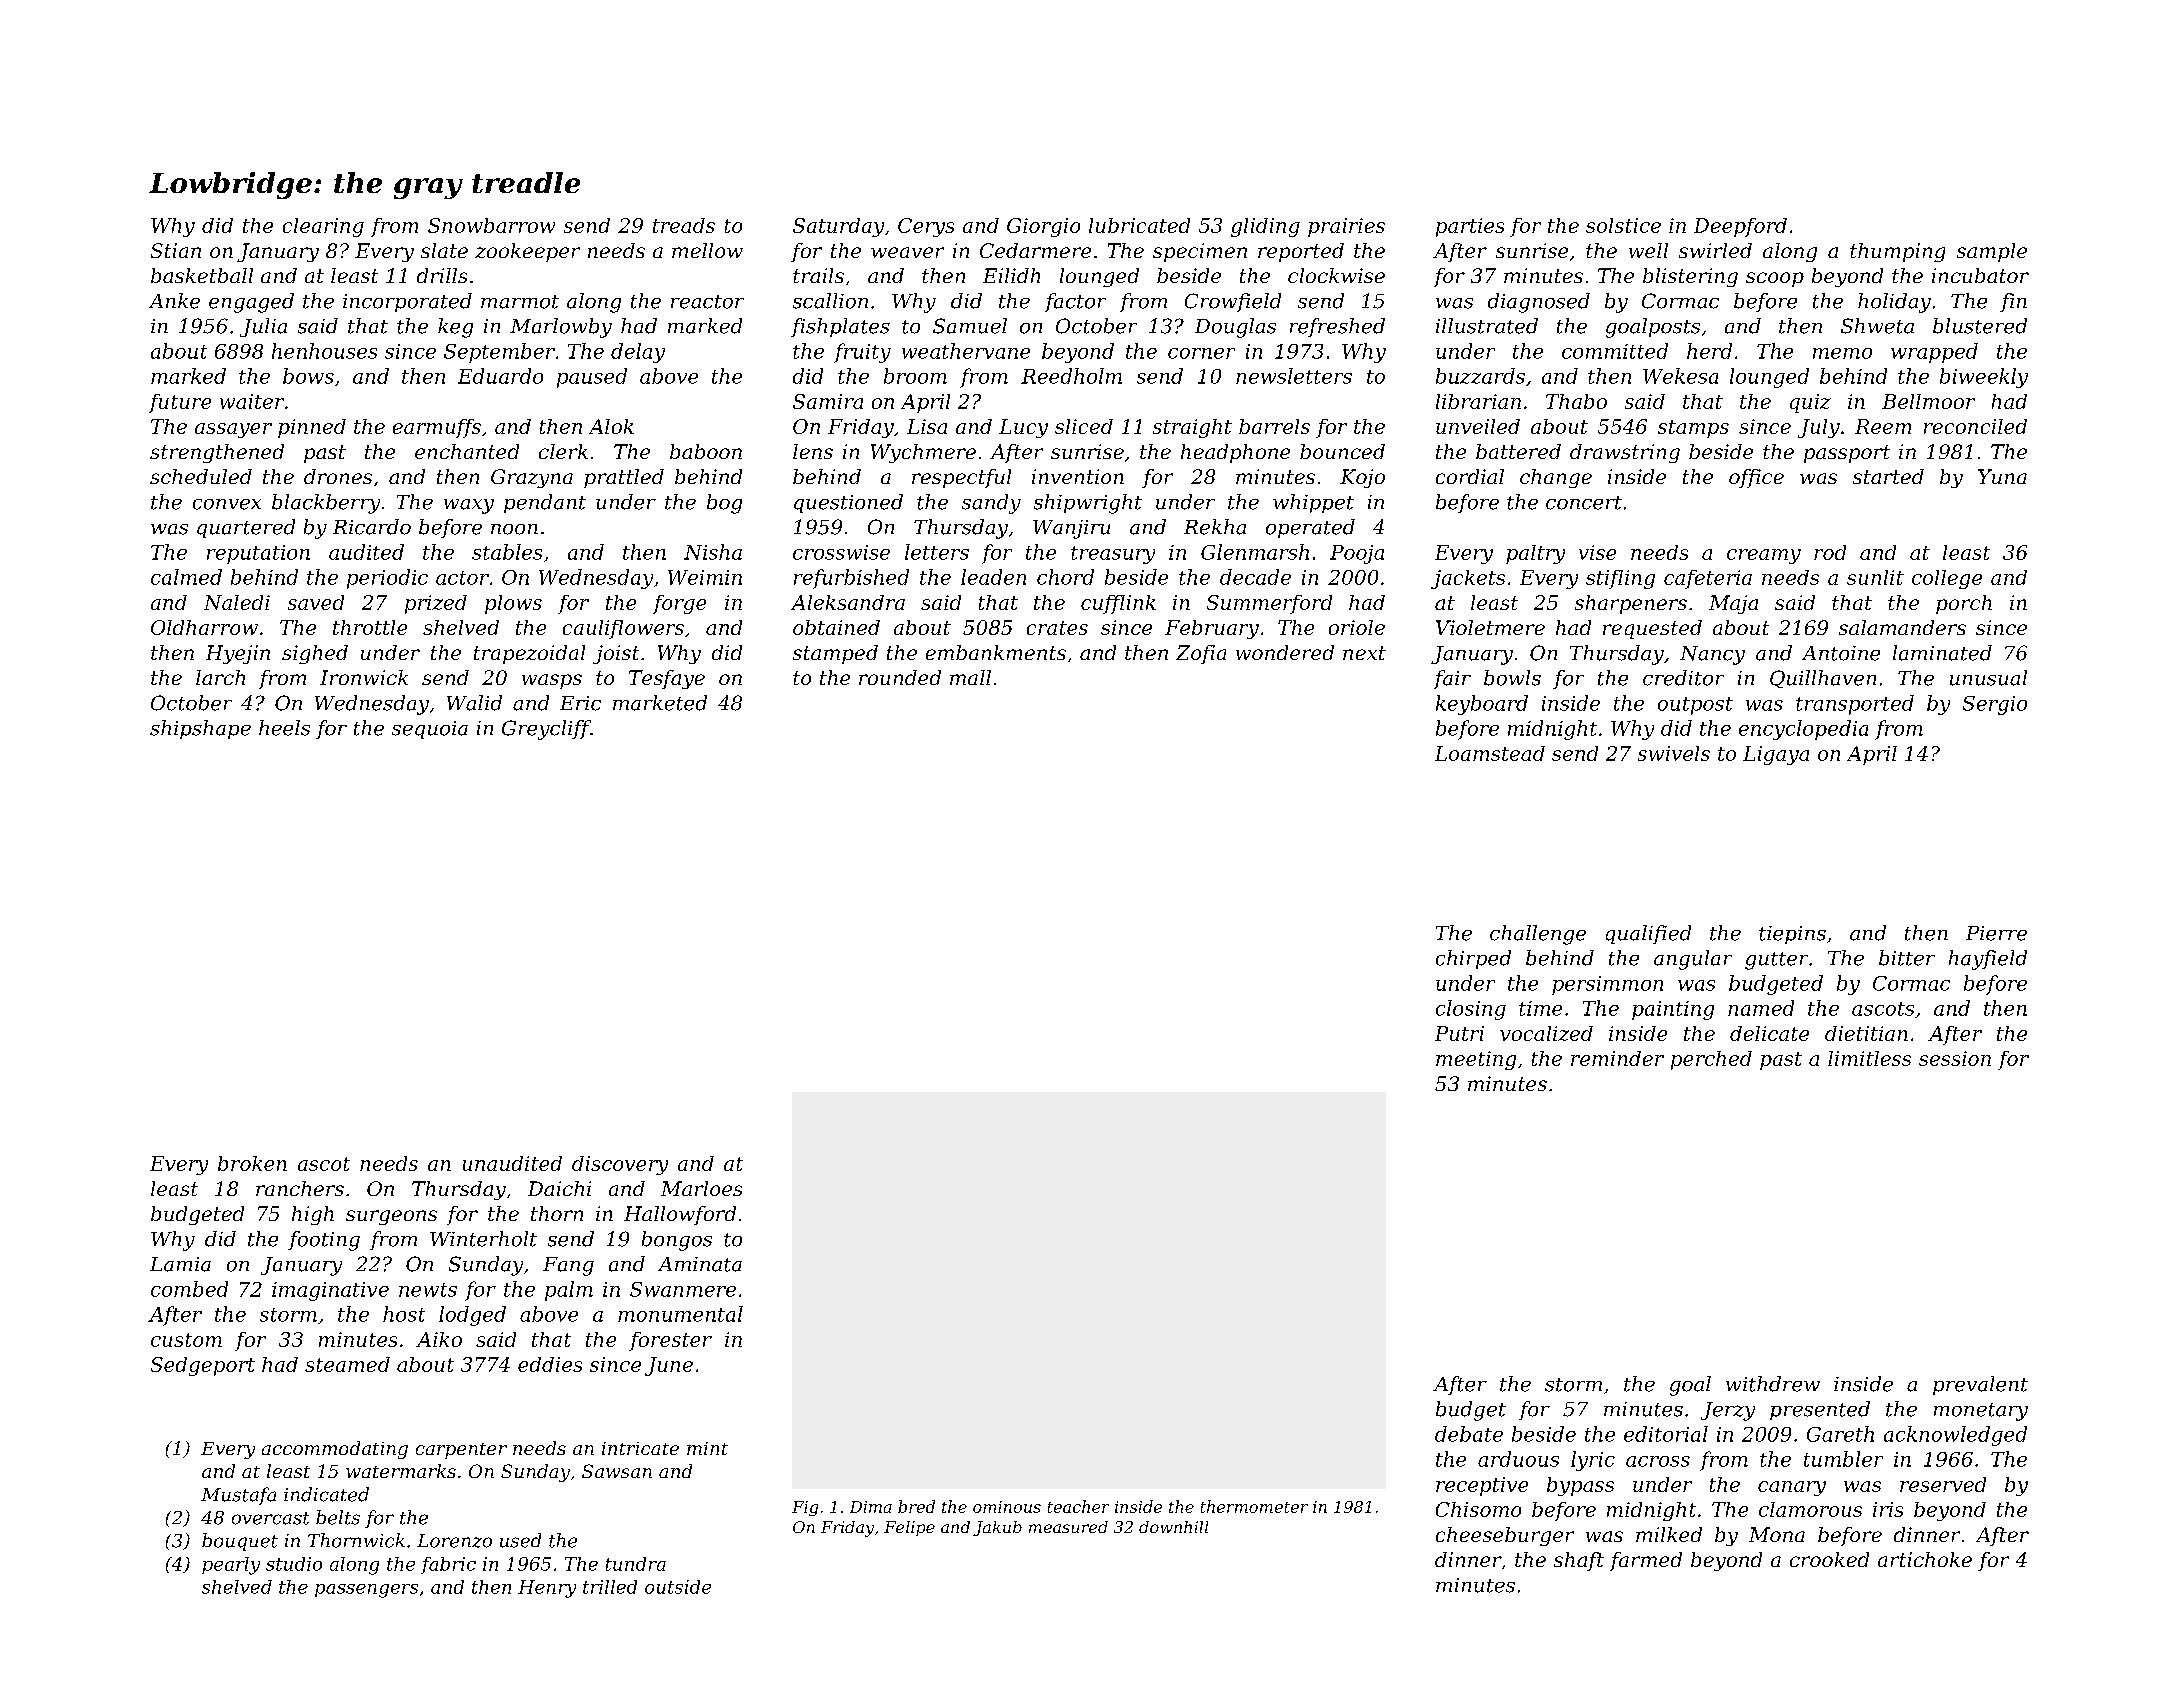 The width and height of the screenshot is (2178, 1683). Describe the element at coordinates (461, 1451) in the screenshot. I see `carpenter` at that location.
